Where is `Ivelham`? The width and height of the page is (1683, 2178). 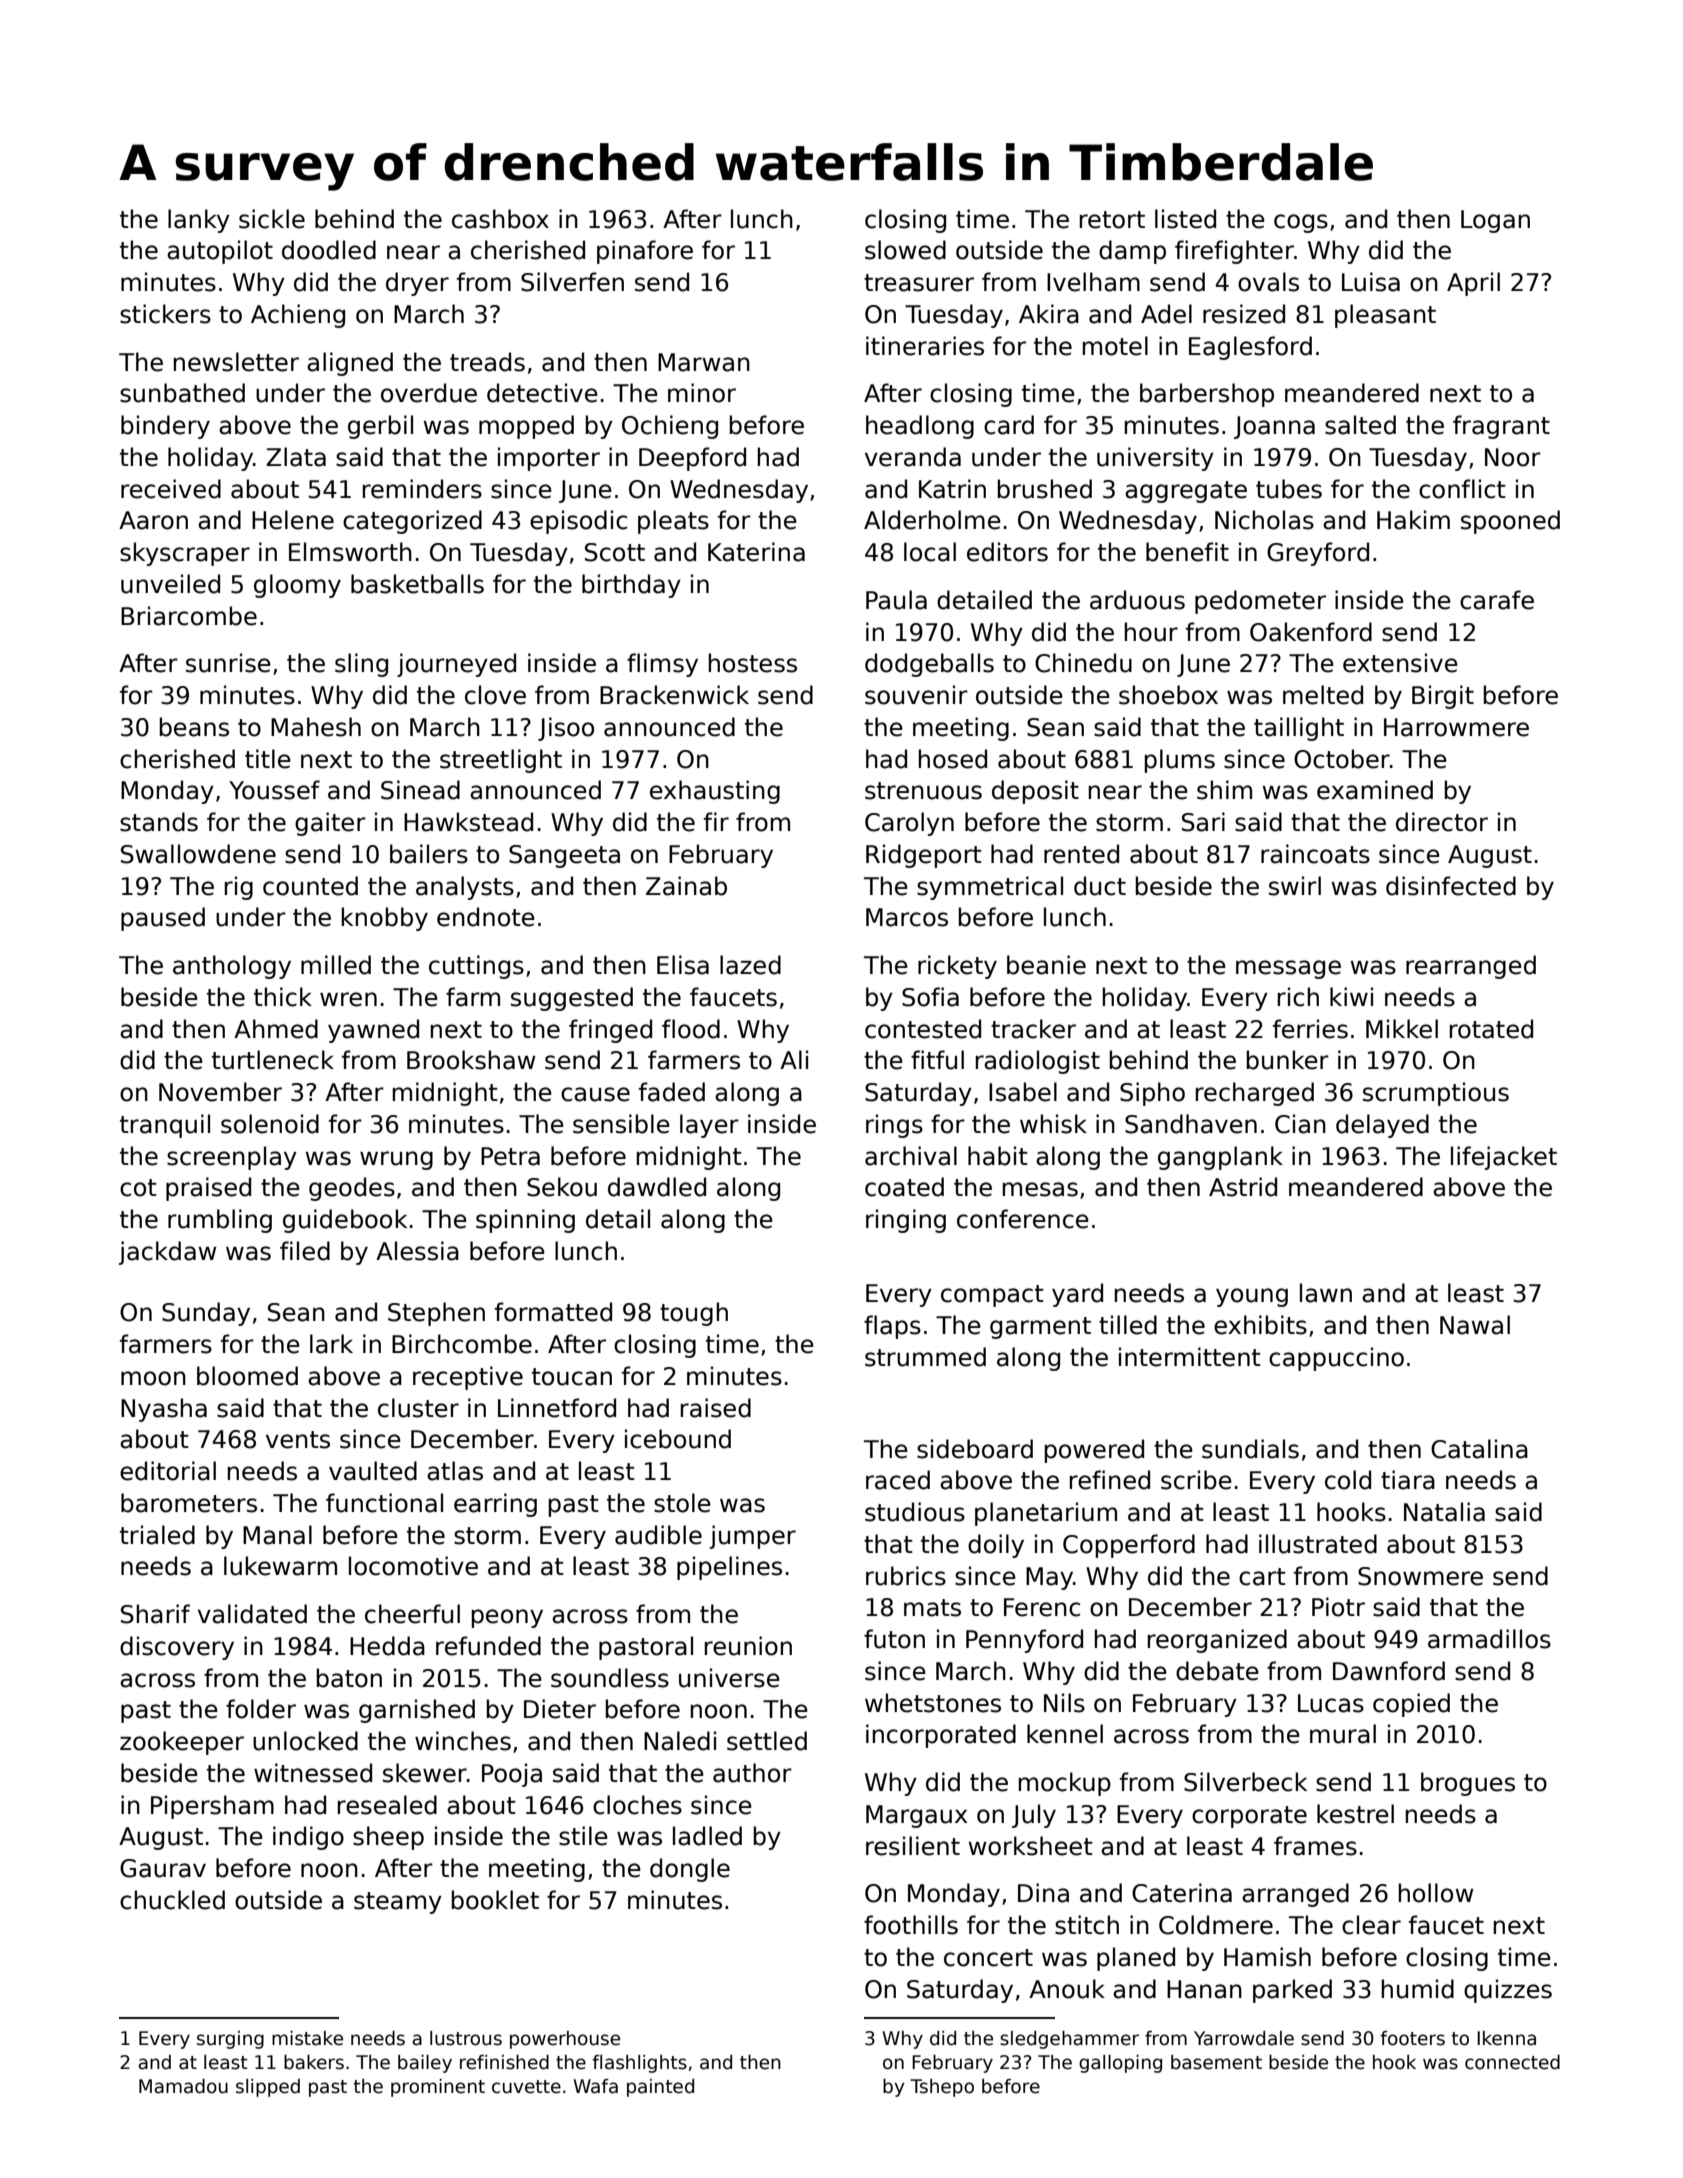
Ivelham is located at coordinates (1093, 282).
